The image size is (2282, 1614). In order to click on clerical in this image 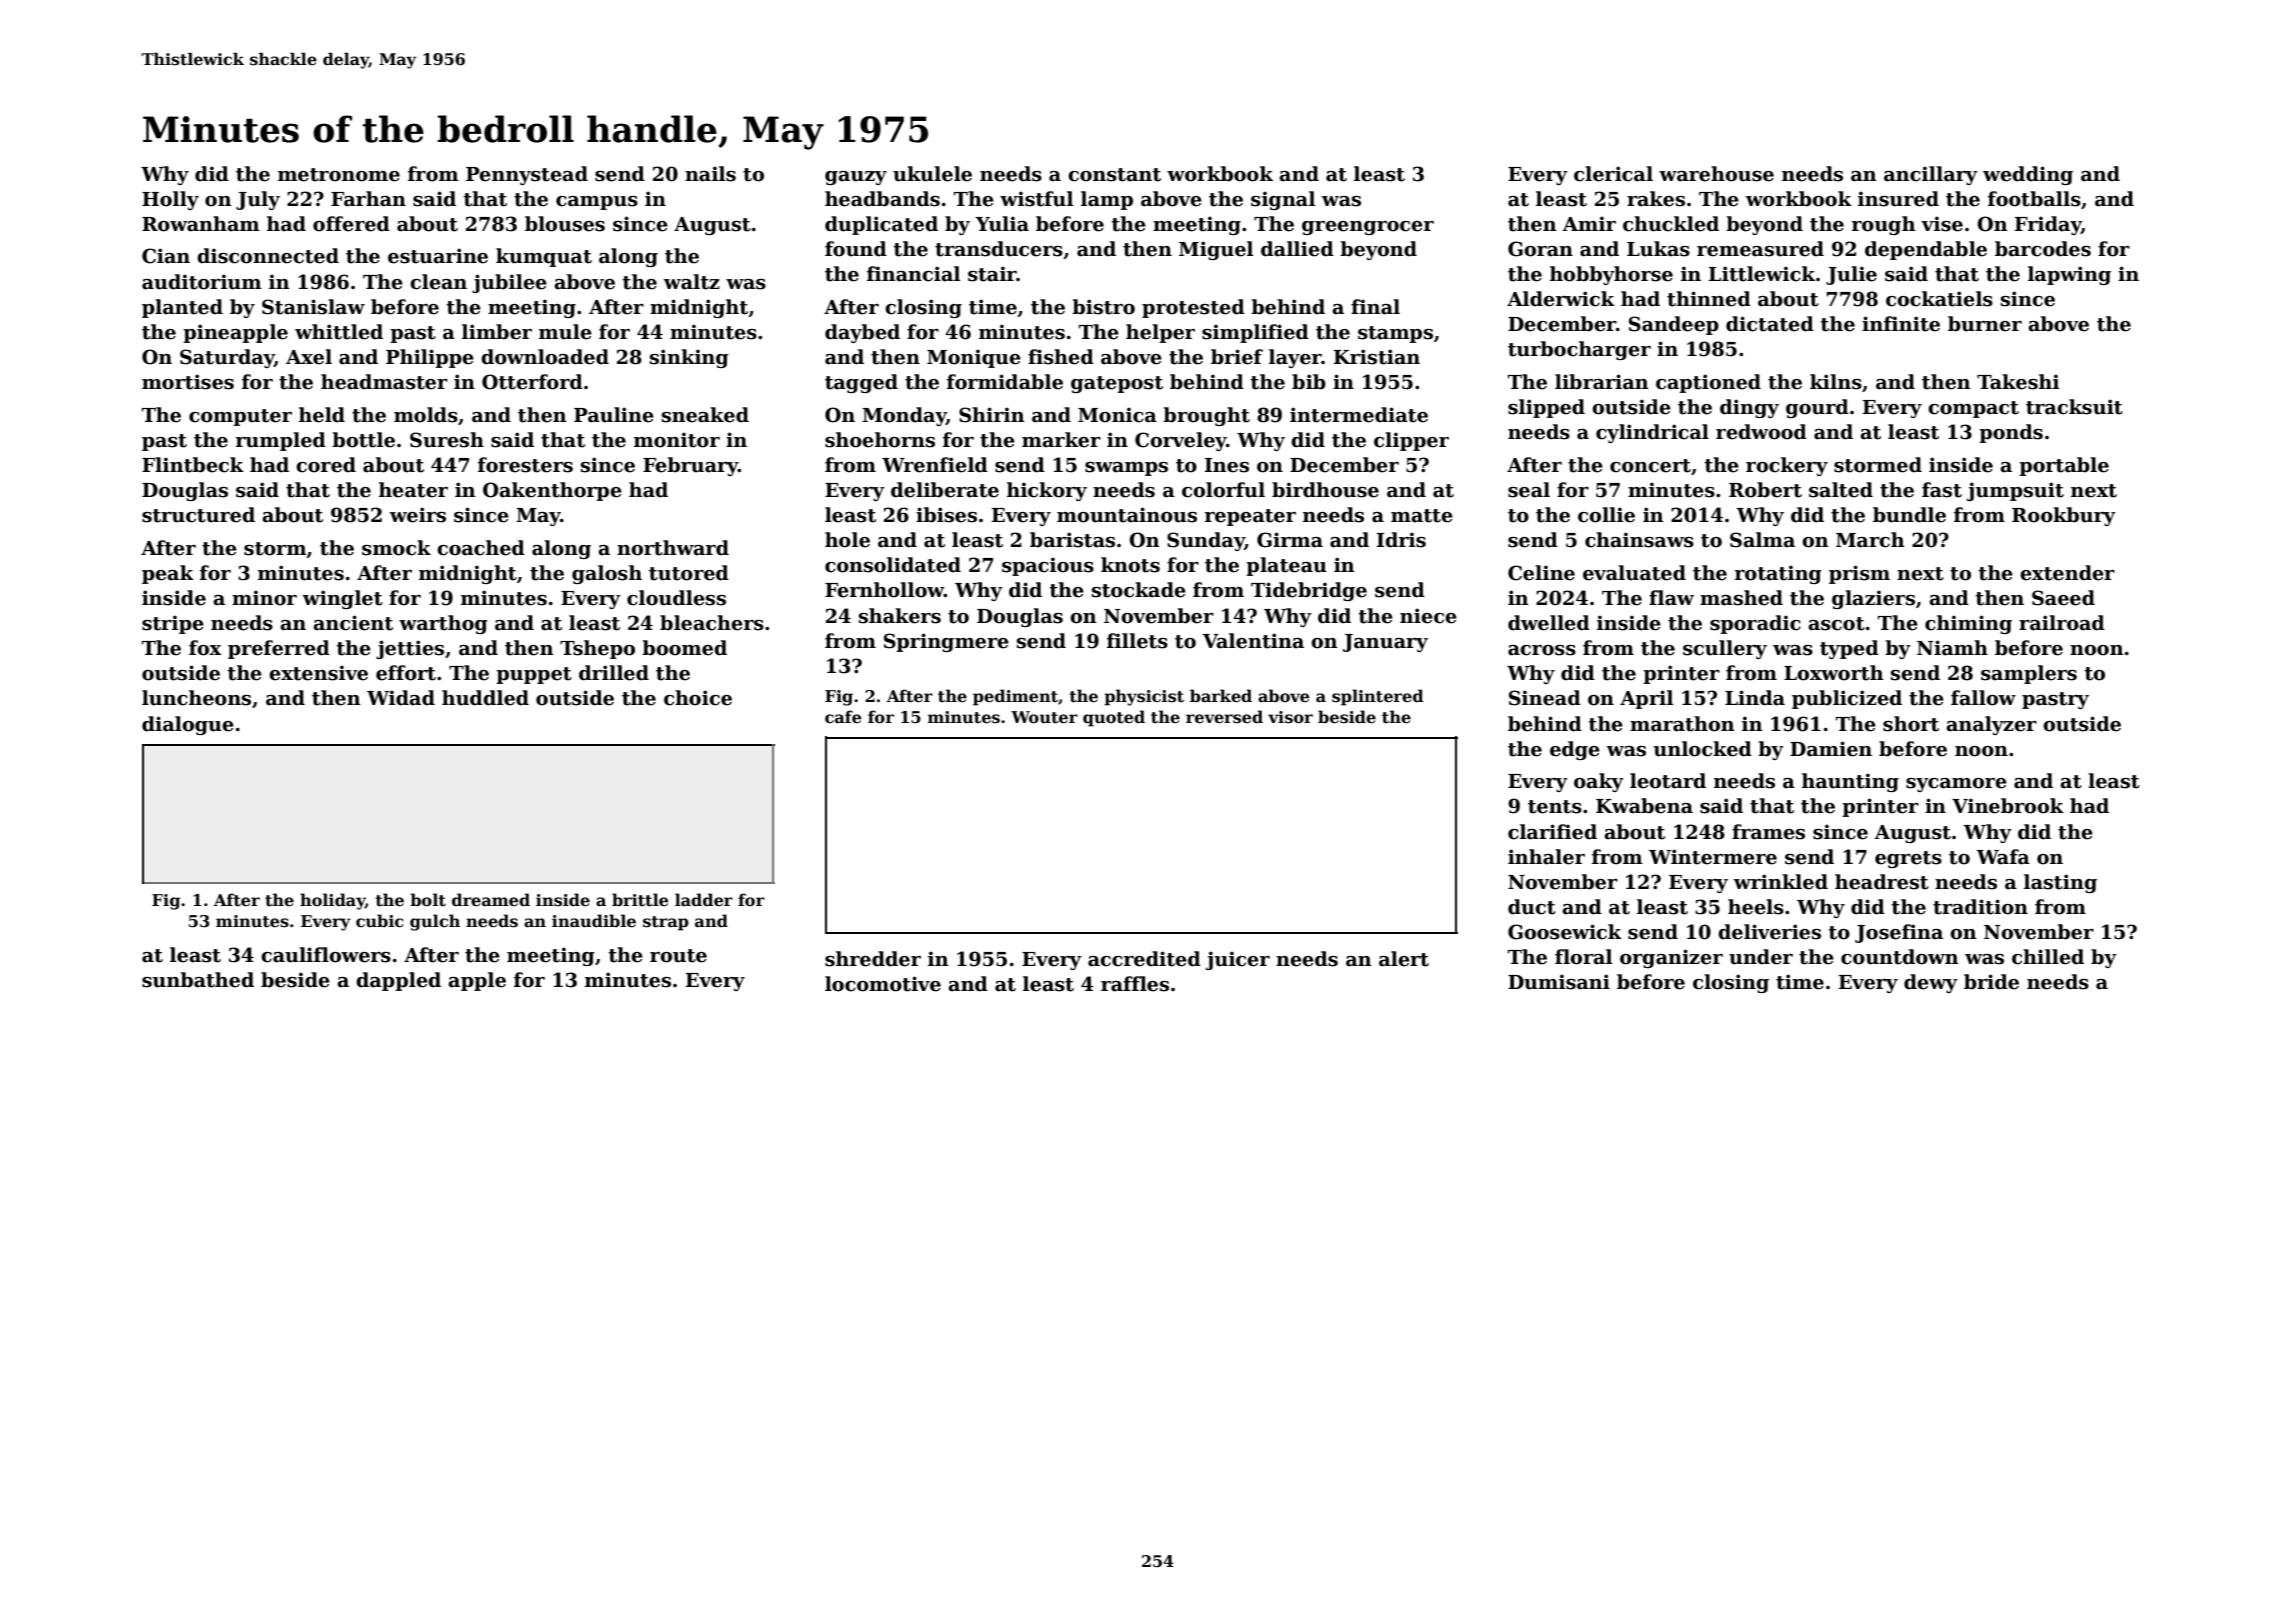, I will do `click(1613, 174)`.
